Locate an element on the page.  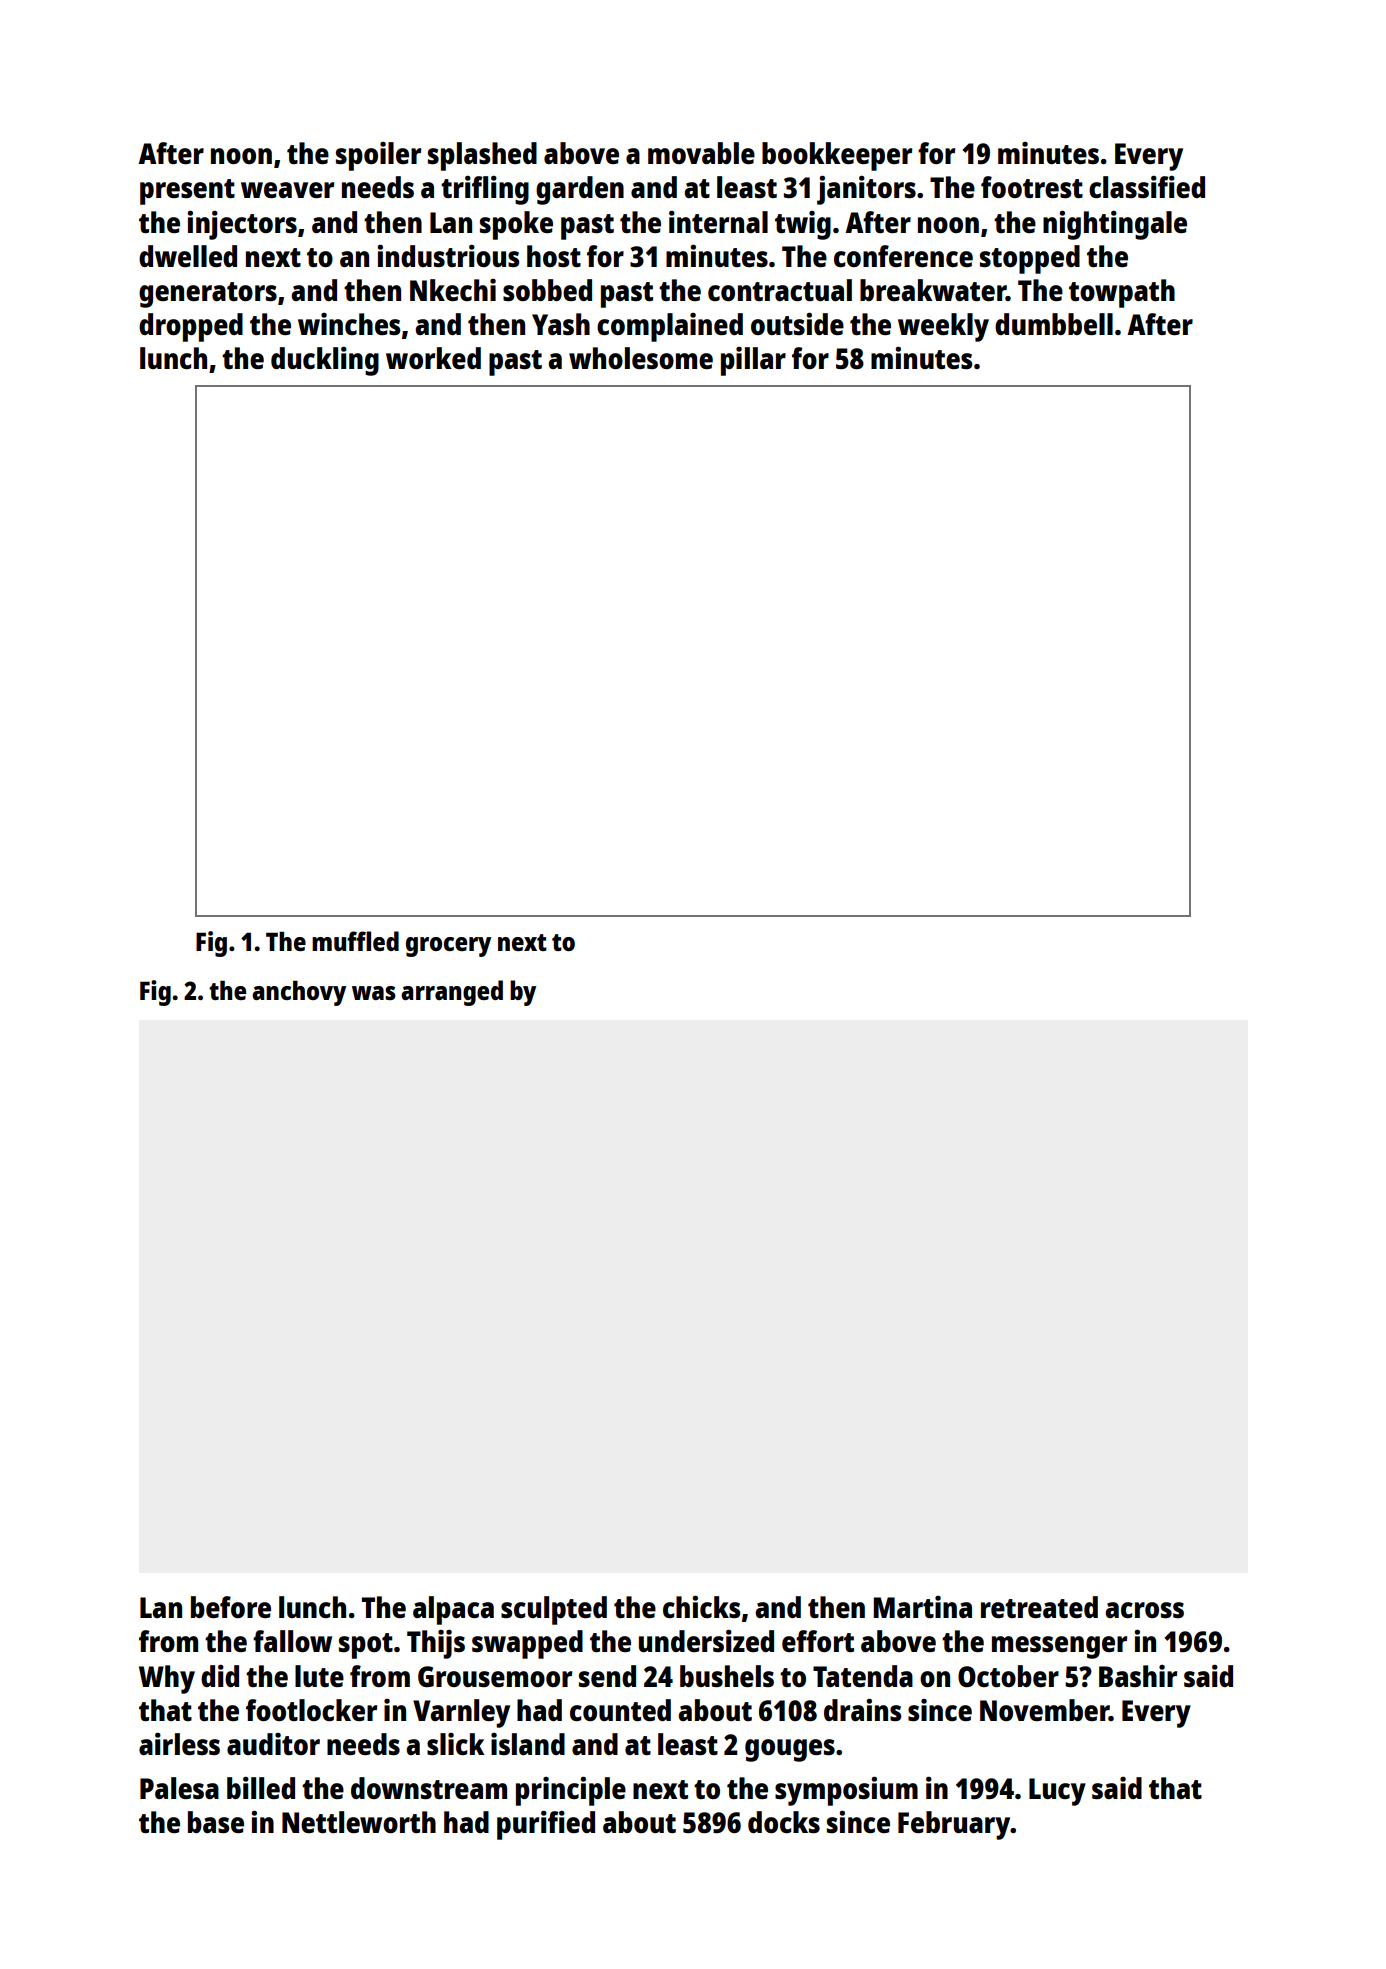
worked is located at coordinates (433, 358).
